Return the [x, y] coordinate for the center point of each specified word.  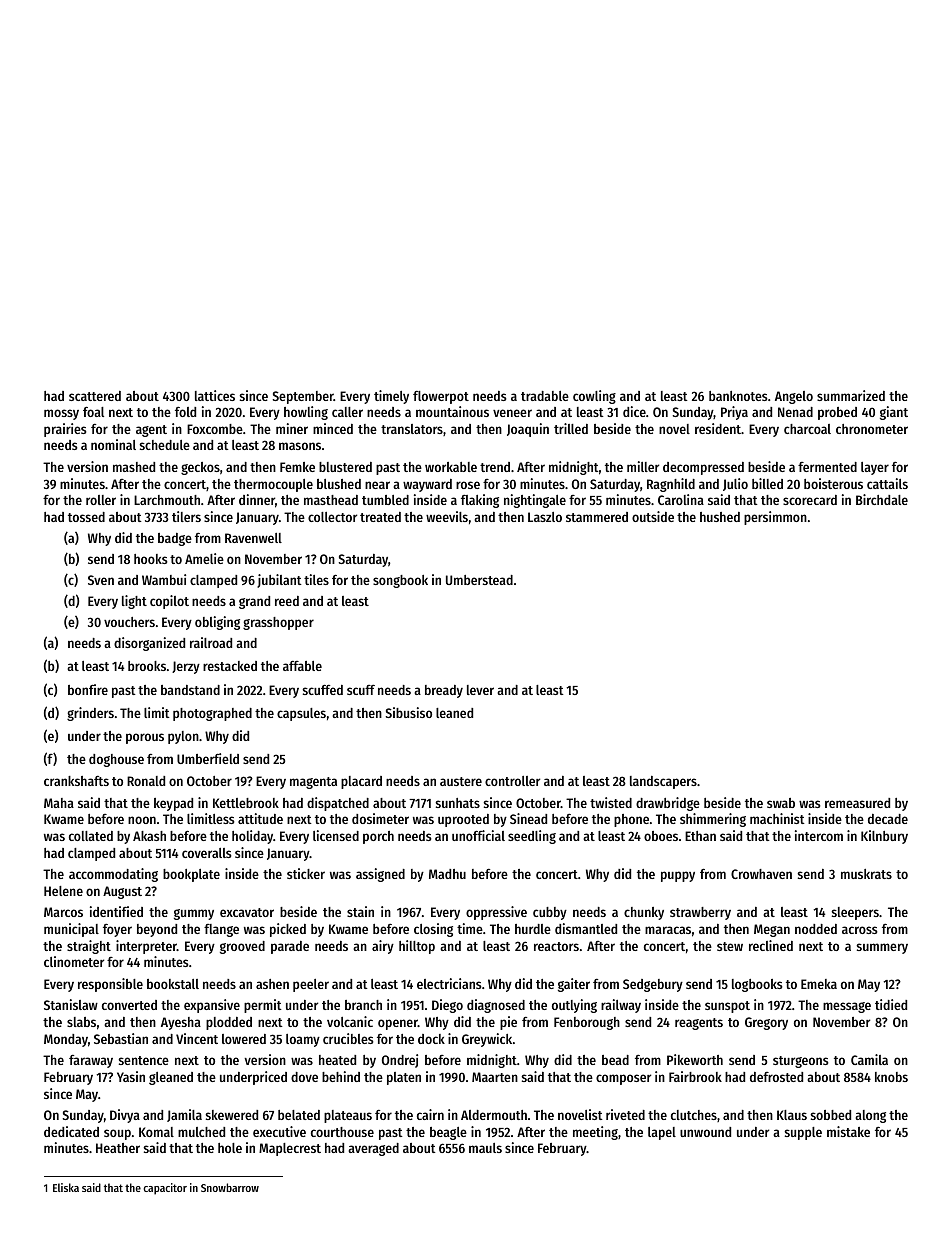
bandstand [190, 690]
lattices [215, 395]
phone [631, 820]
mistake [848, 1131]
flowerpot [441, 397]
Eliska [66, 1187]
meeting [595, 1133]
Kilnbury [884, 837]
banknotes [738, 396]
